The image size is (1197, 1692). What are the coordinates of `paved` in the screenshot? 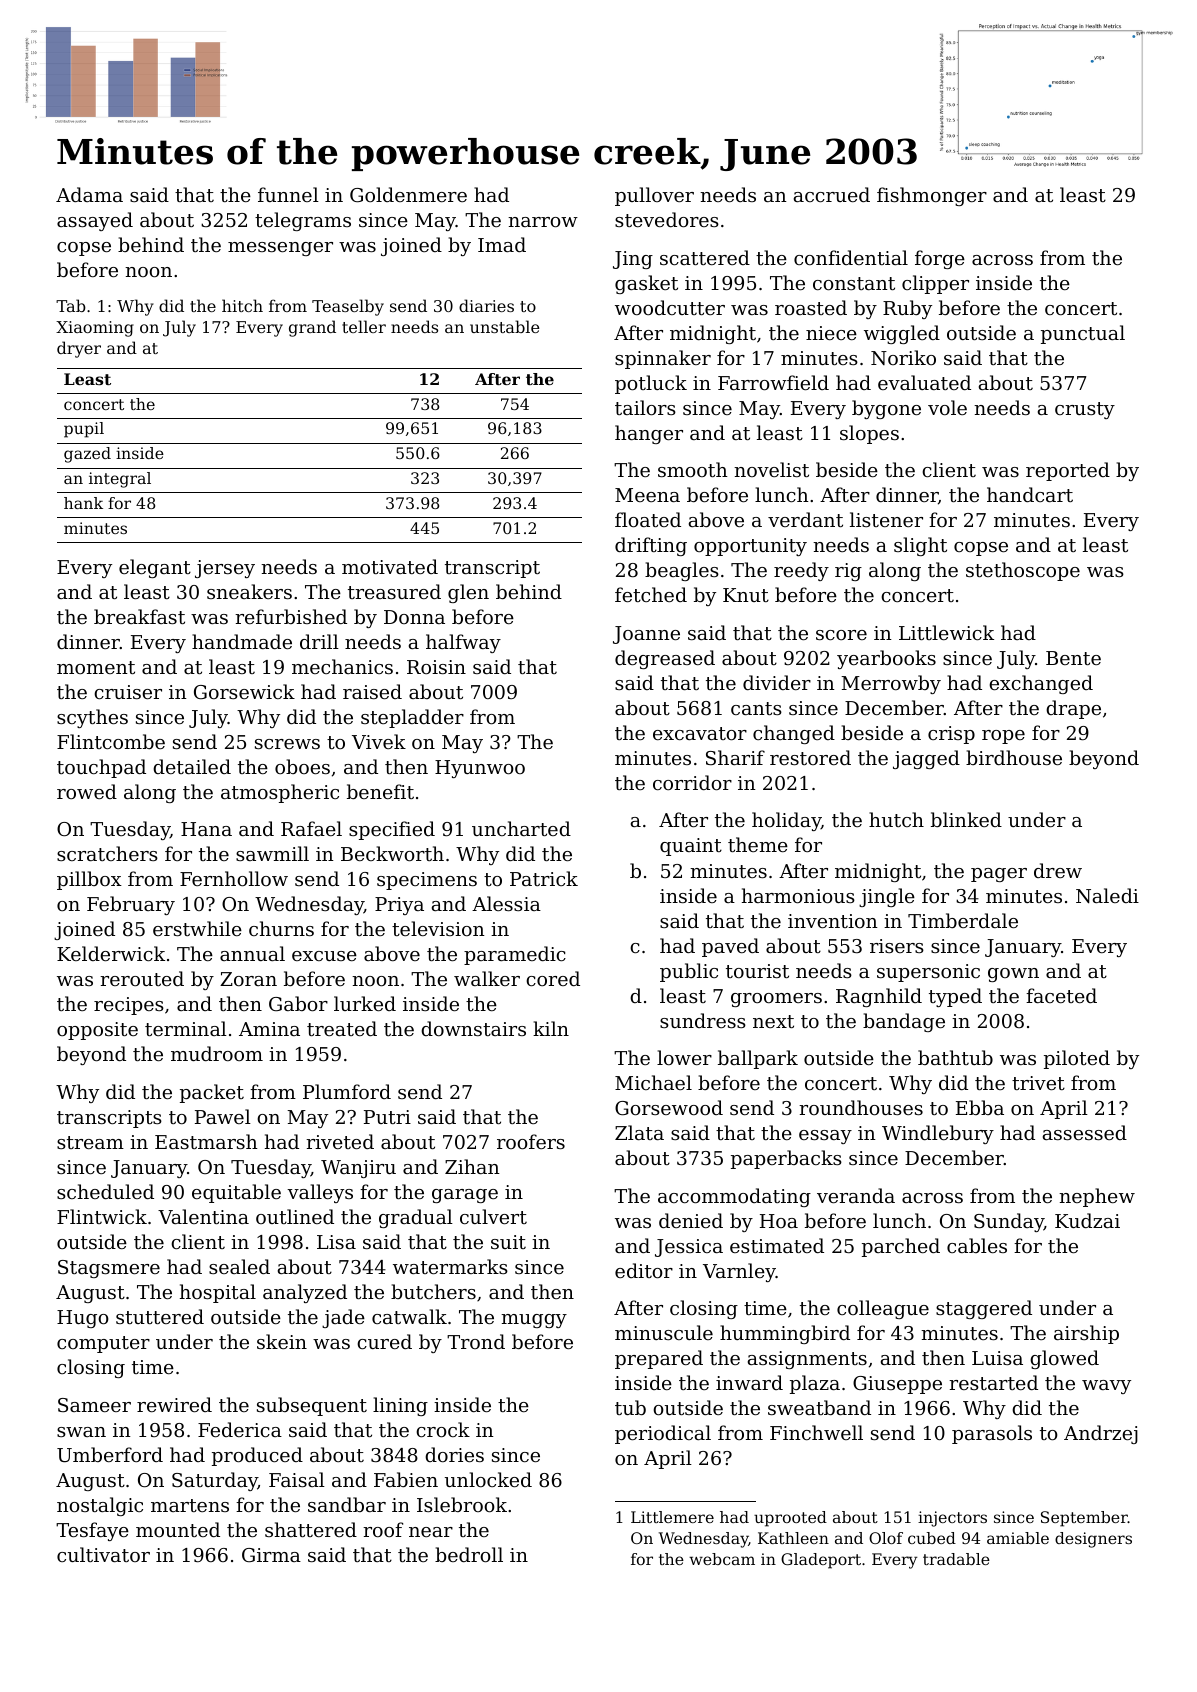 It's located at (730, 947).
